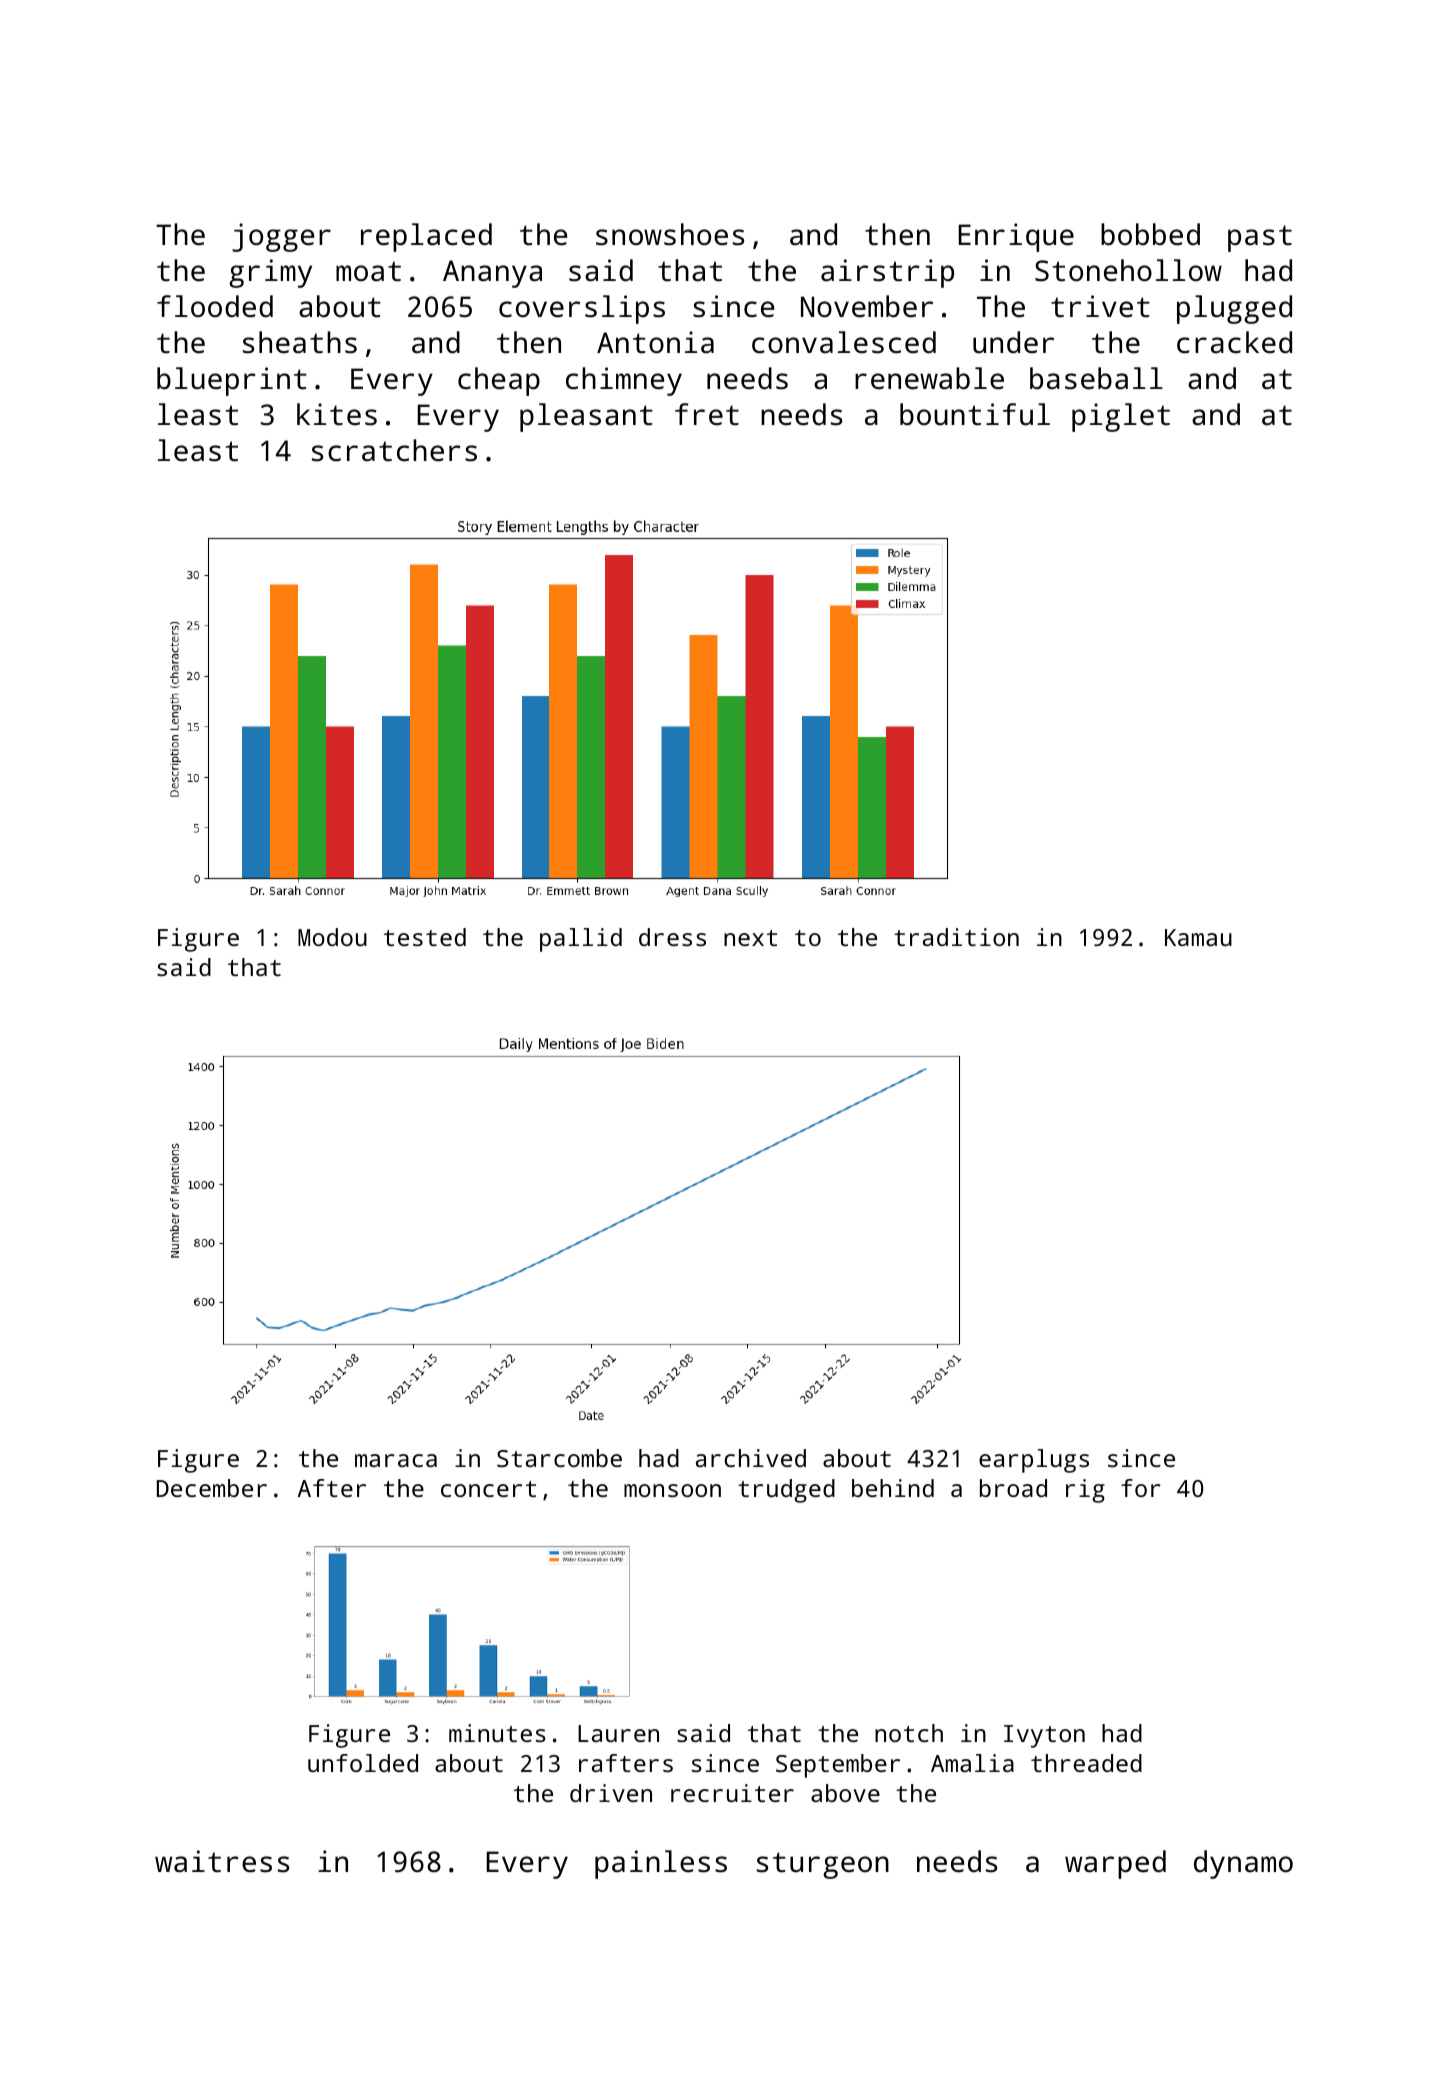  What do you see at coordinates (1121, 417) in the document?
I see `piglet` at bounding box center [1121, 417].
